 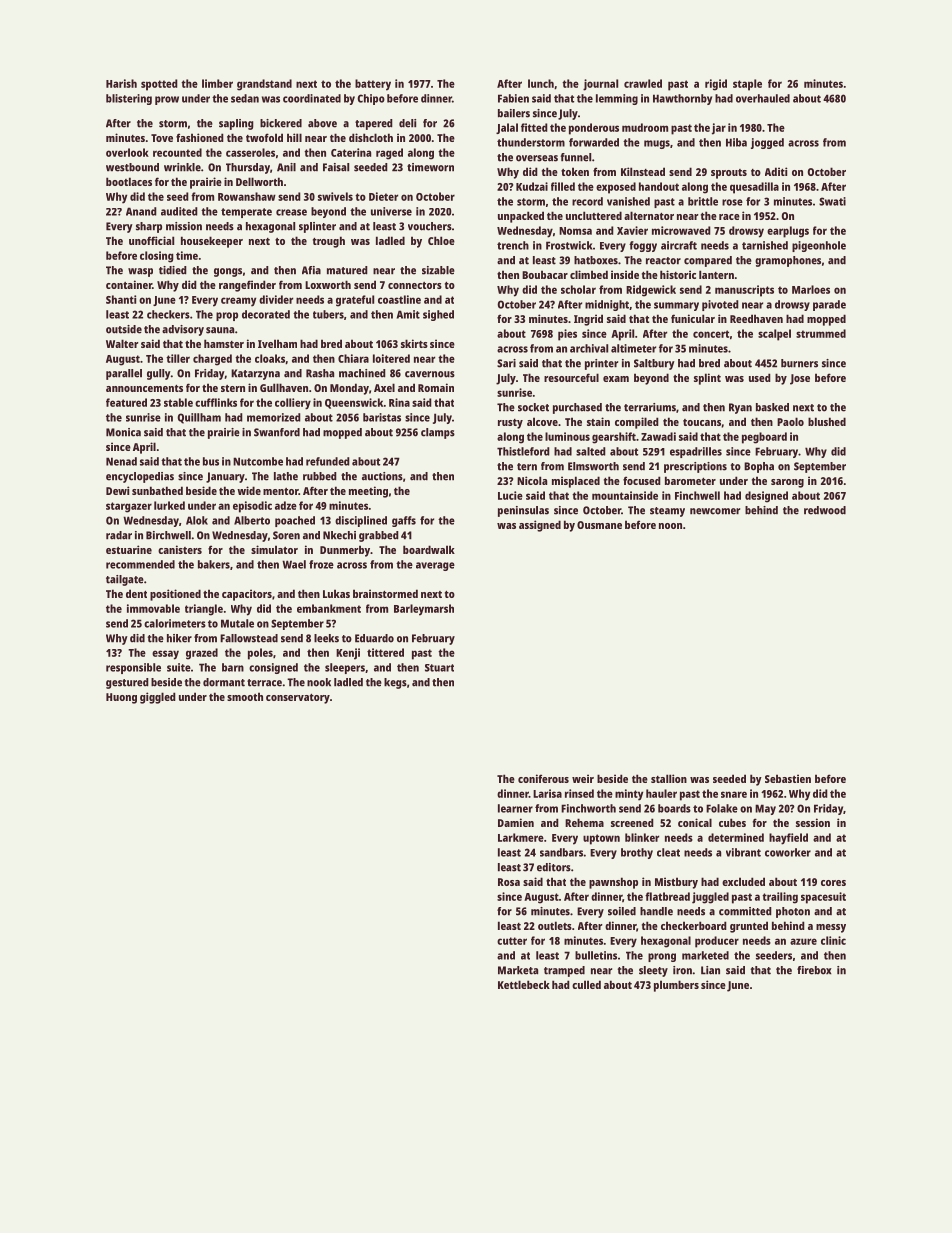 What do you see at coordinates (312, 98) in the screenshot?
I see `coordinated` at bounding box center [312, 98].
